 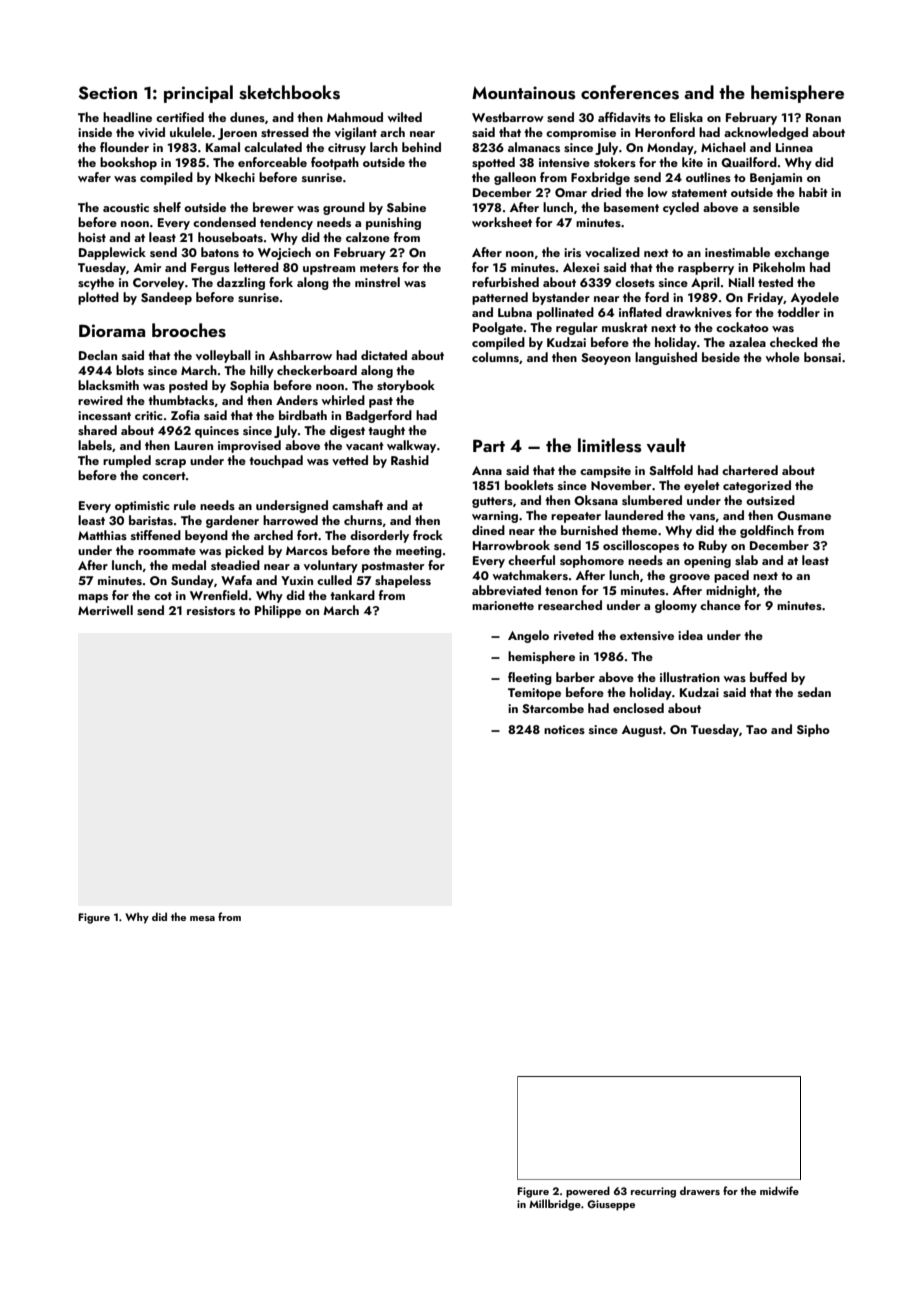 I want to click on powered, so click(x=588, y=1192).
